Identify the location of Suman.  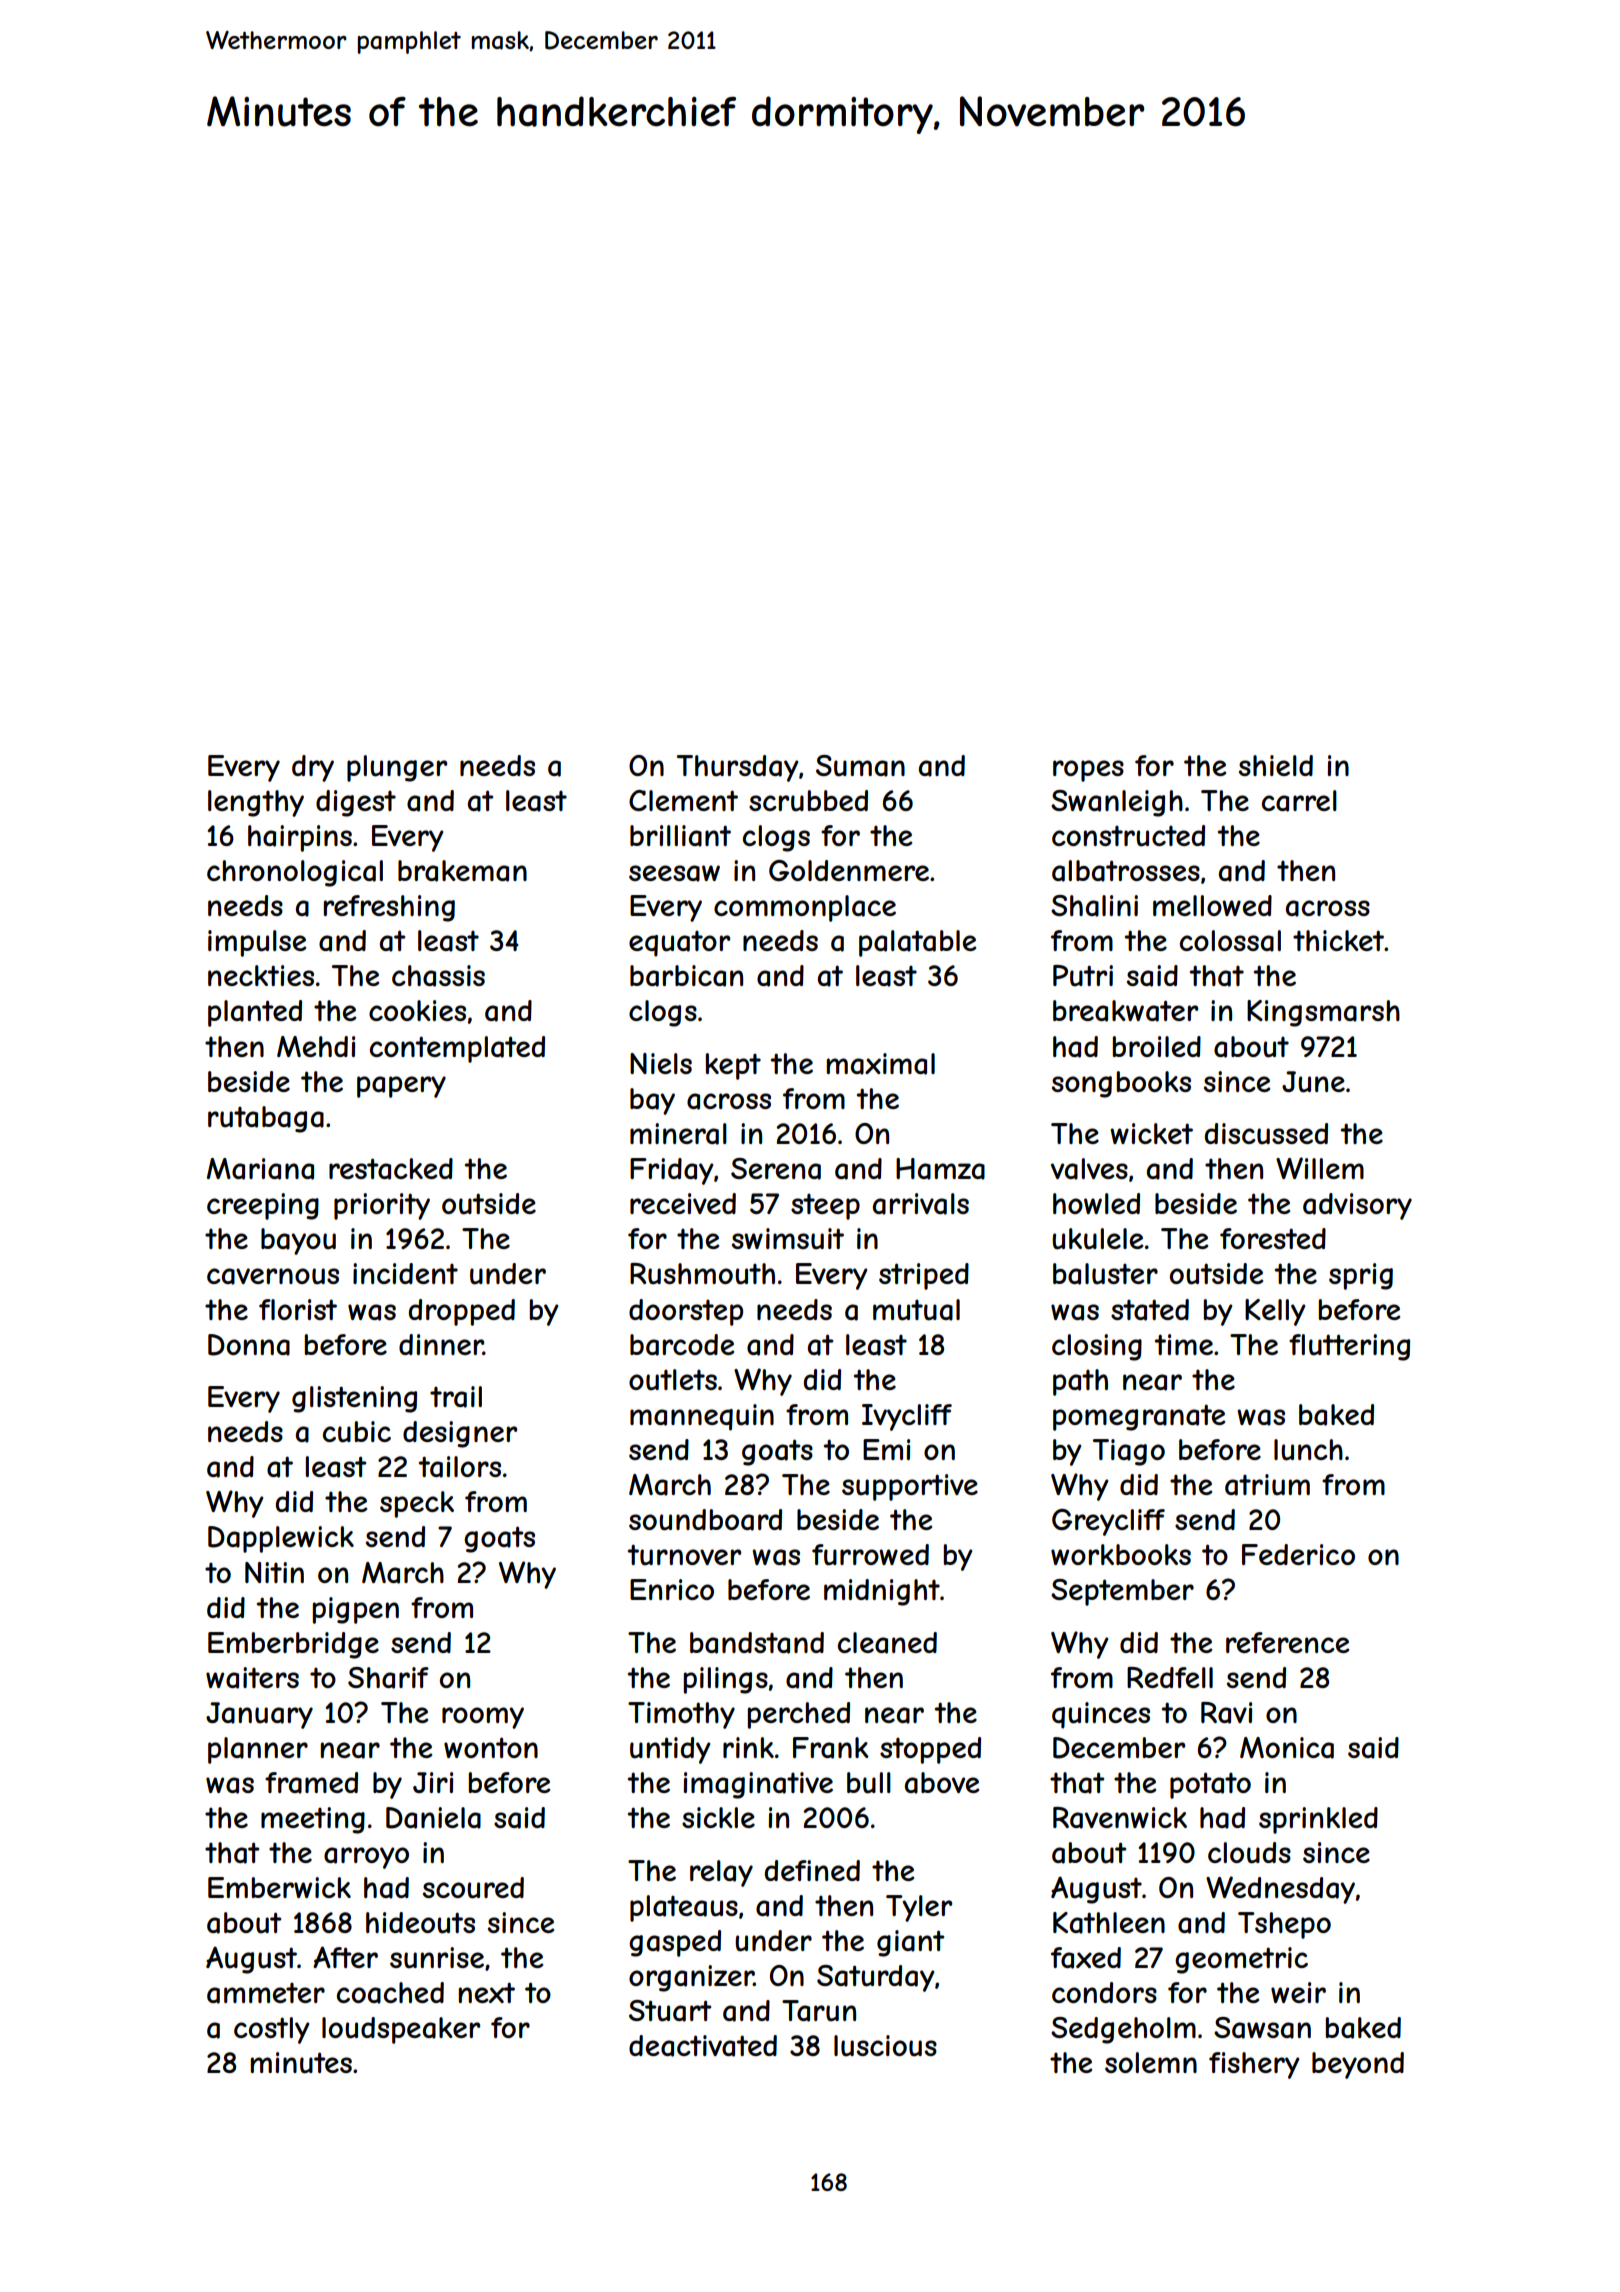
(860, 766).
